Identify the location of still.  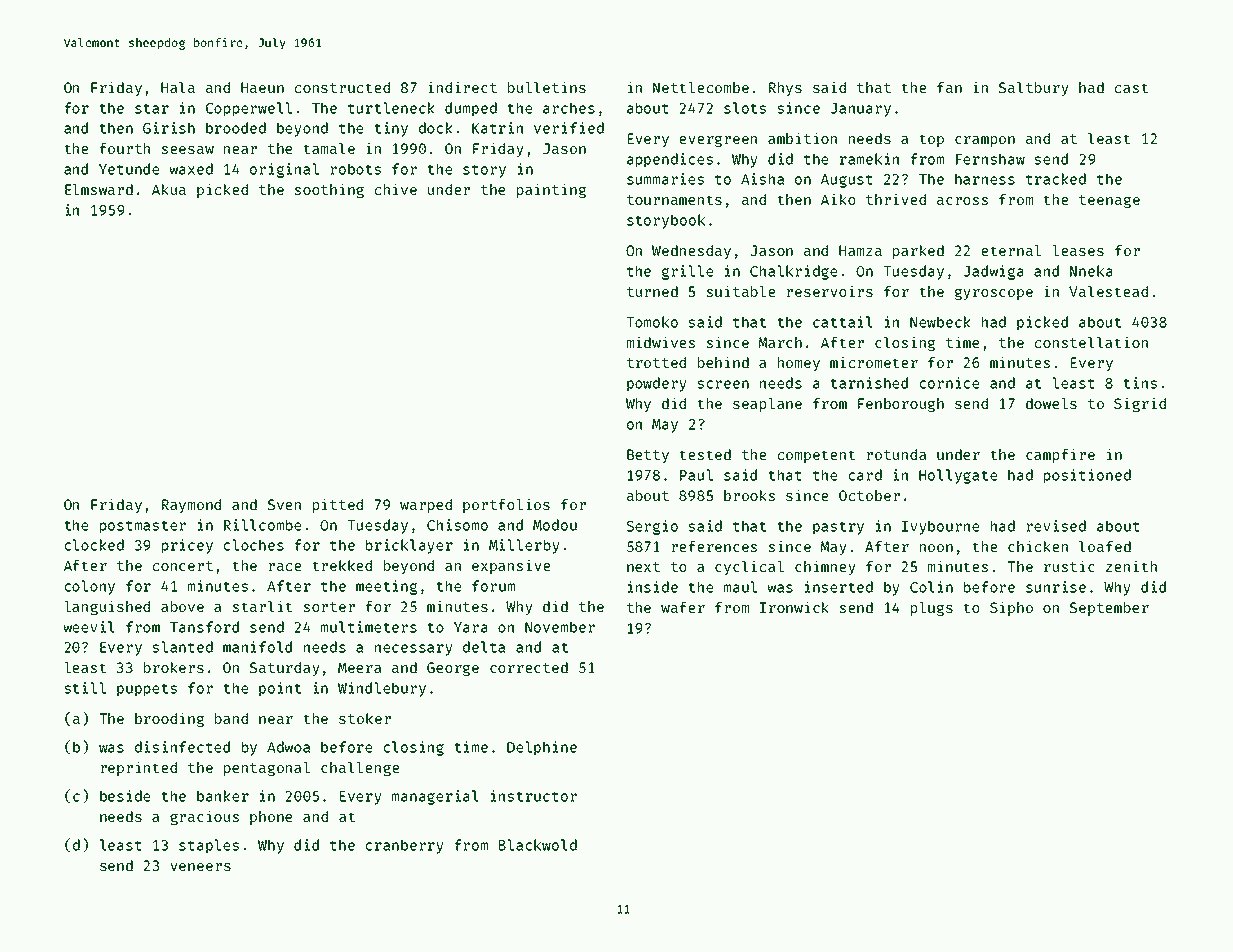
(85, 688).
